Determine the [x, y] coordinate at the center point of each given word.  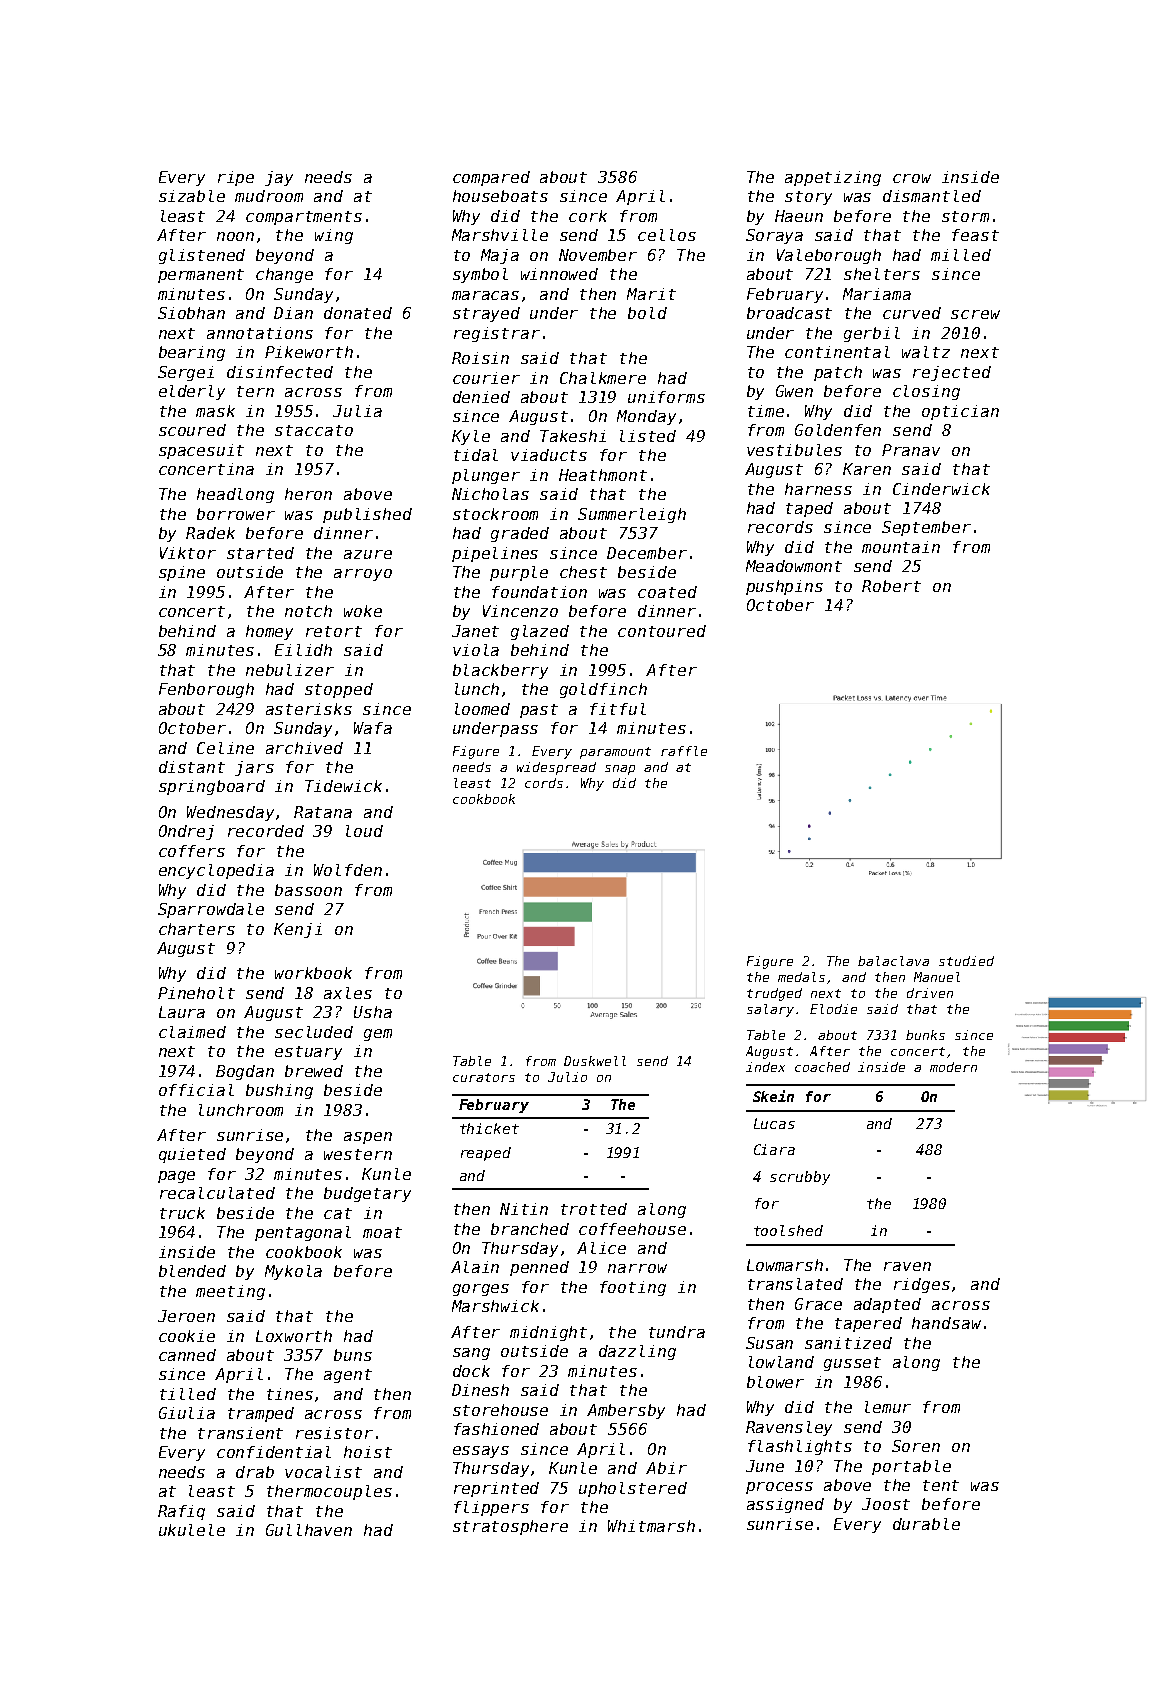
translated [795, 1284]
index [765, 1067]
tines [290, 1394]
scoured [192, 430]
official [196, 1090]
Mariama [877, 294]
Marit [651, 294]
